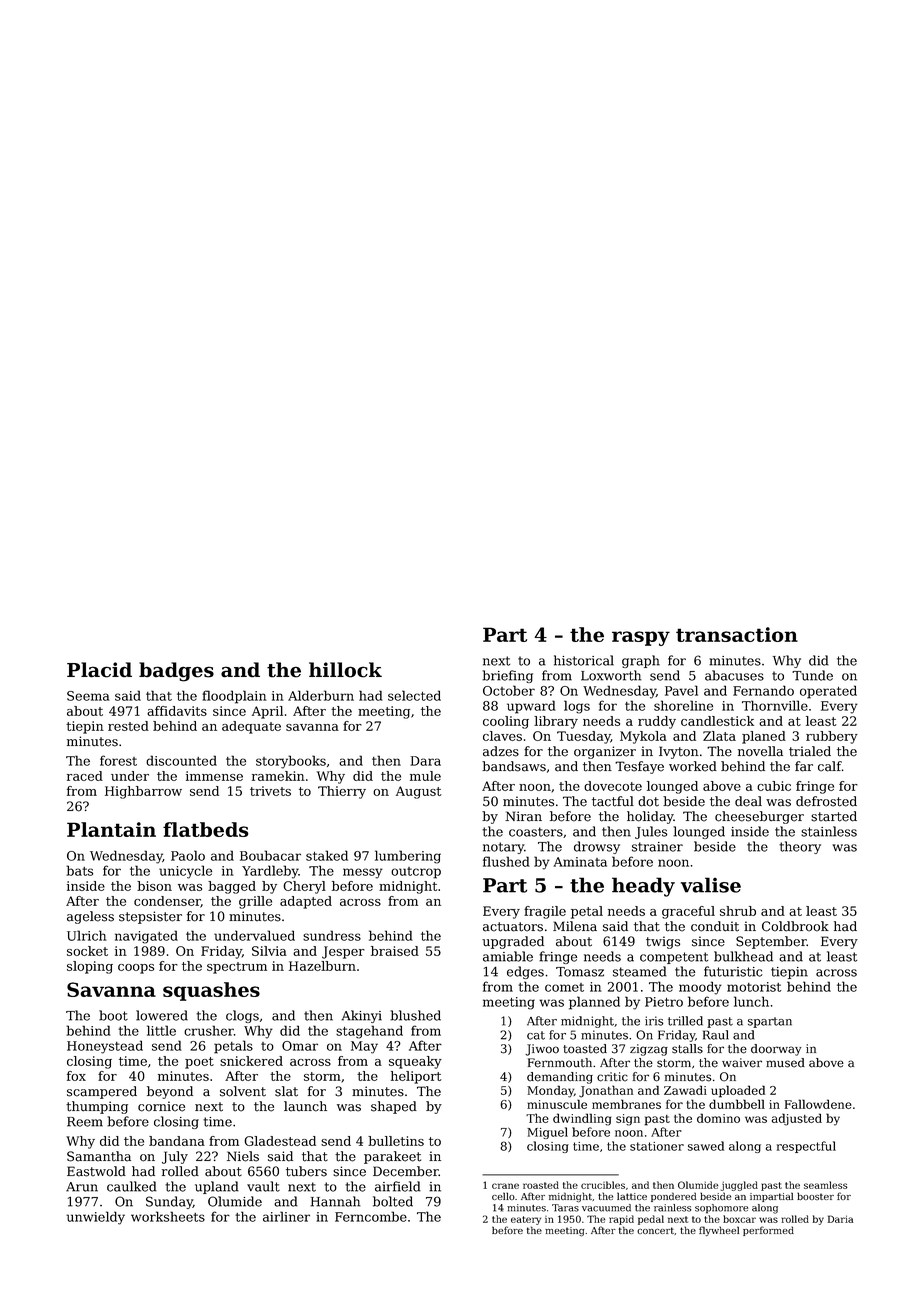 The width and height of the image is (924, 1308). Describe the element at coordinates (737, 634) in the image. I see `transaction` at that location.
